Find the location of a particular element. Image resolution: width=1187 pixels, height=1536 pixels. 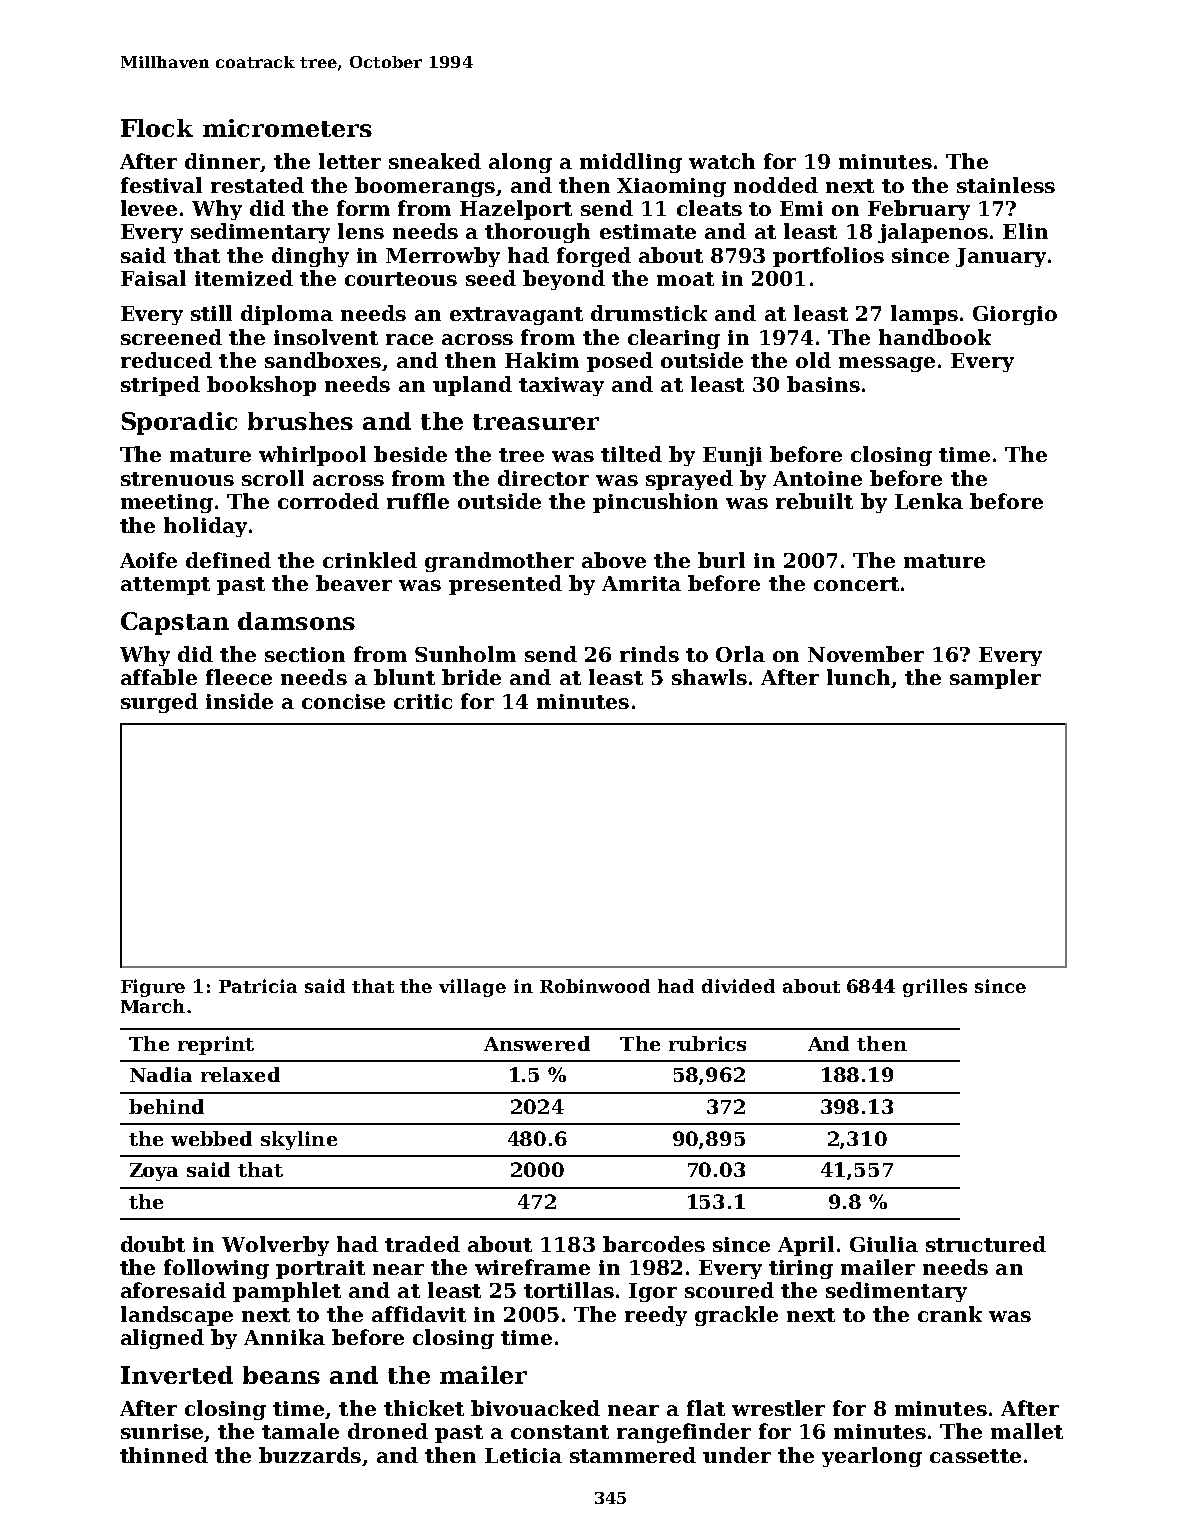

striped is located at coordinates (160, 386).
